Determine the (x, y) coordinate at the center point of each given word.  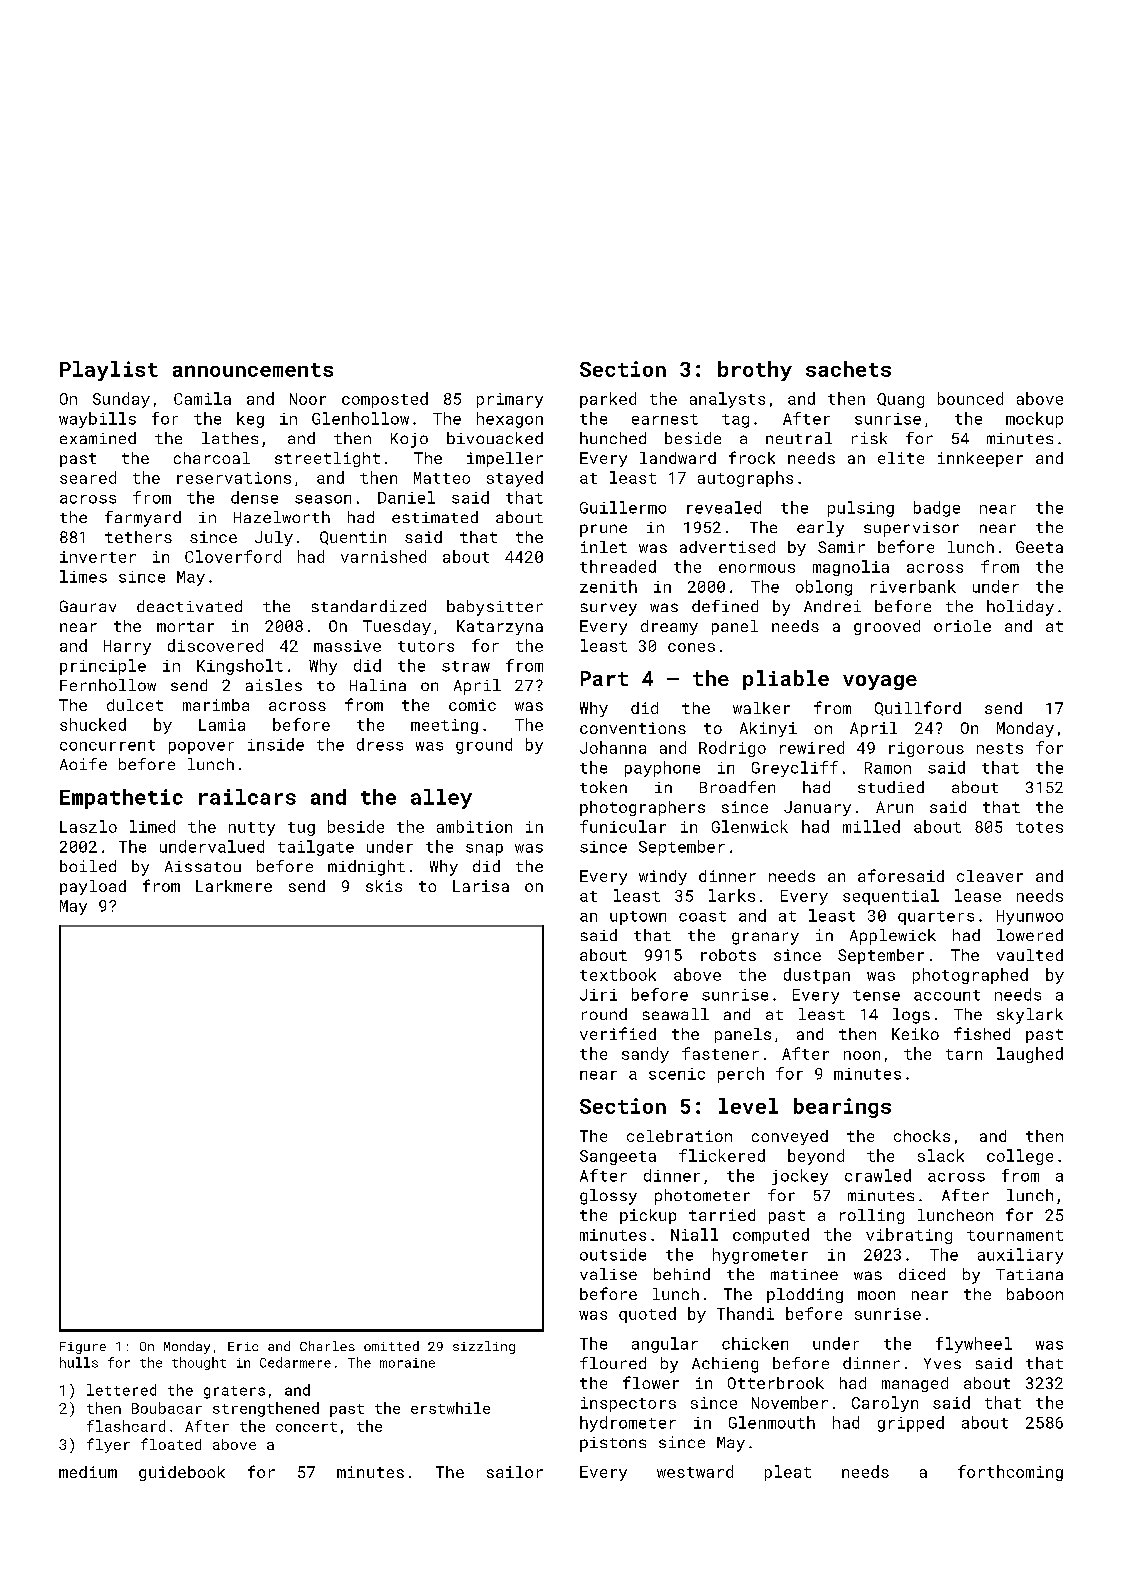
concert (306, 1427)
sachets (848, 369)
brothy (755, 371)
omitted (391, 1346)
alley (441, 799)
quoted (647, 1315)
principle (103, 667)
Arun (894, 807)
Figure (83, 1348)
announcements (253, 370)
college (1020, 1157)
